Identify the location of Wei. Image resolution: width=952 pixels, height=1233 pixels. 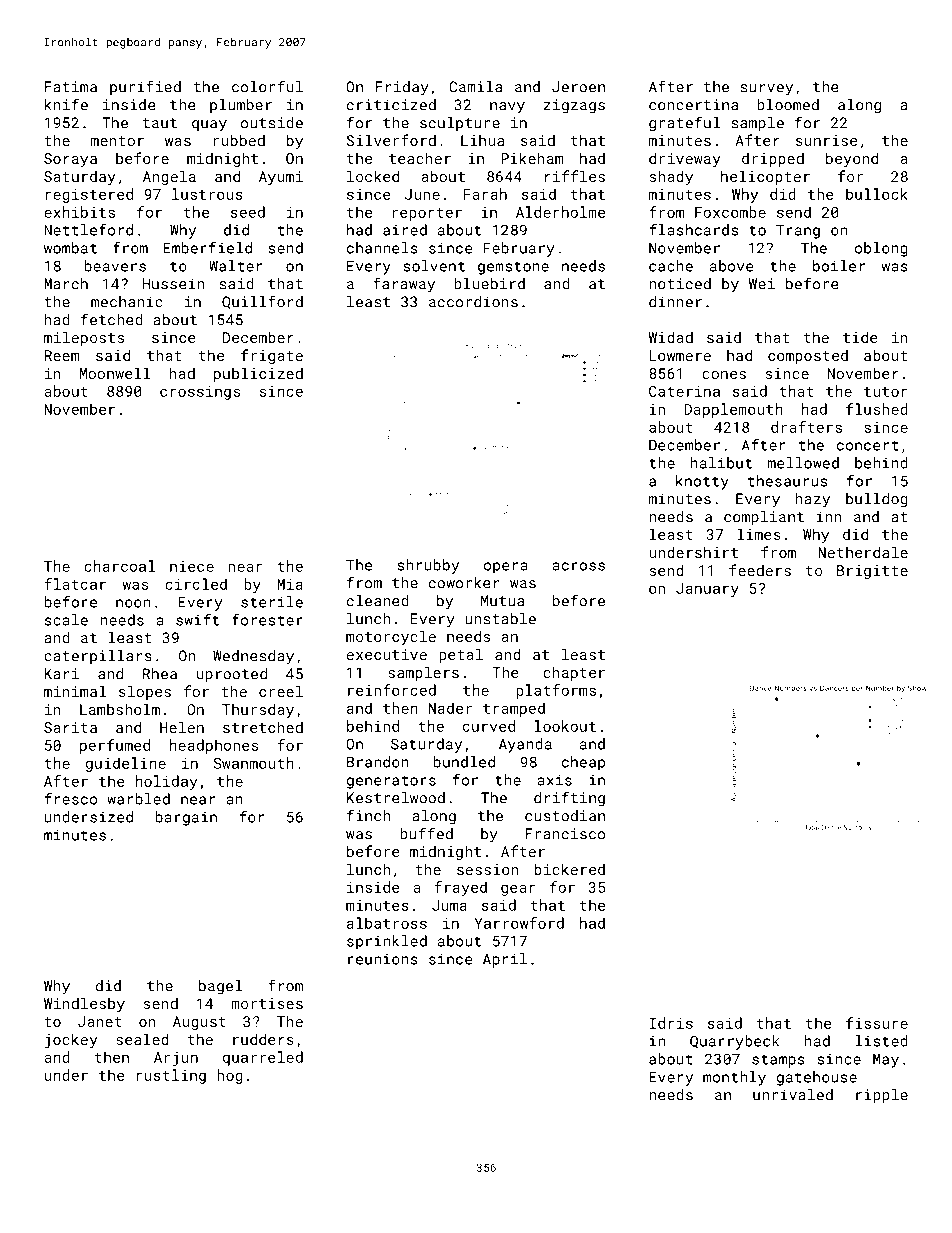
(762, 284).
